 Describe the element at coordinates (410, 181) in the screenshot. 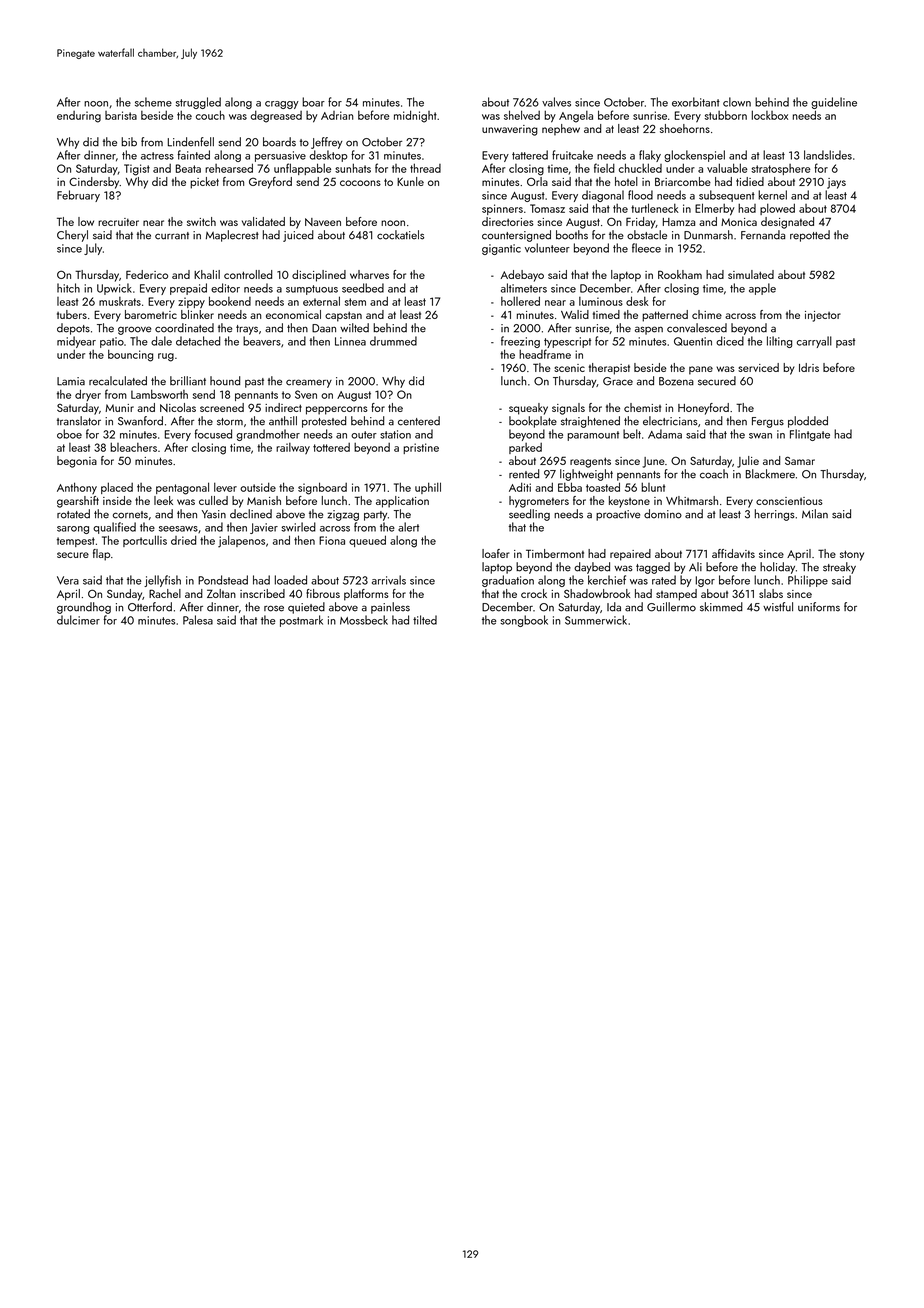

I see `Kunle` at that location.
